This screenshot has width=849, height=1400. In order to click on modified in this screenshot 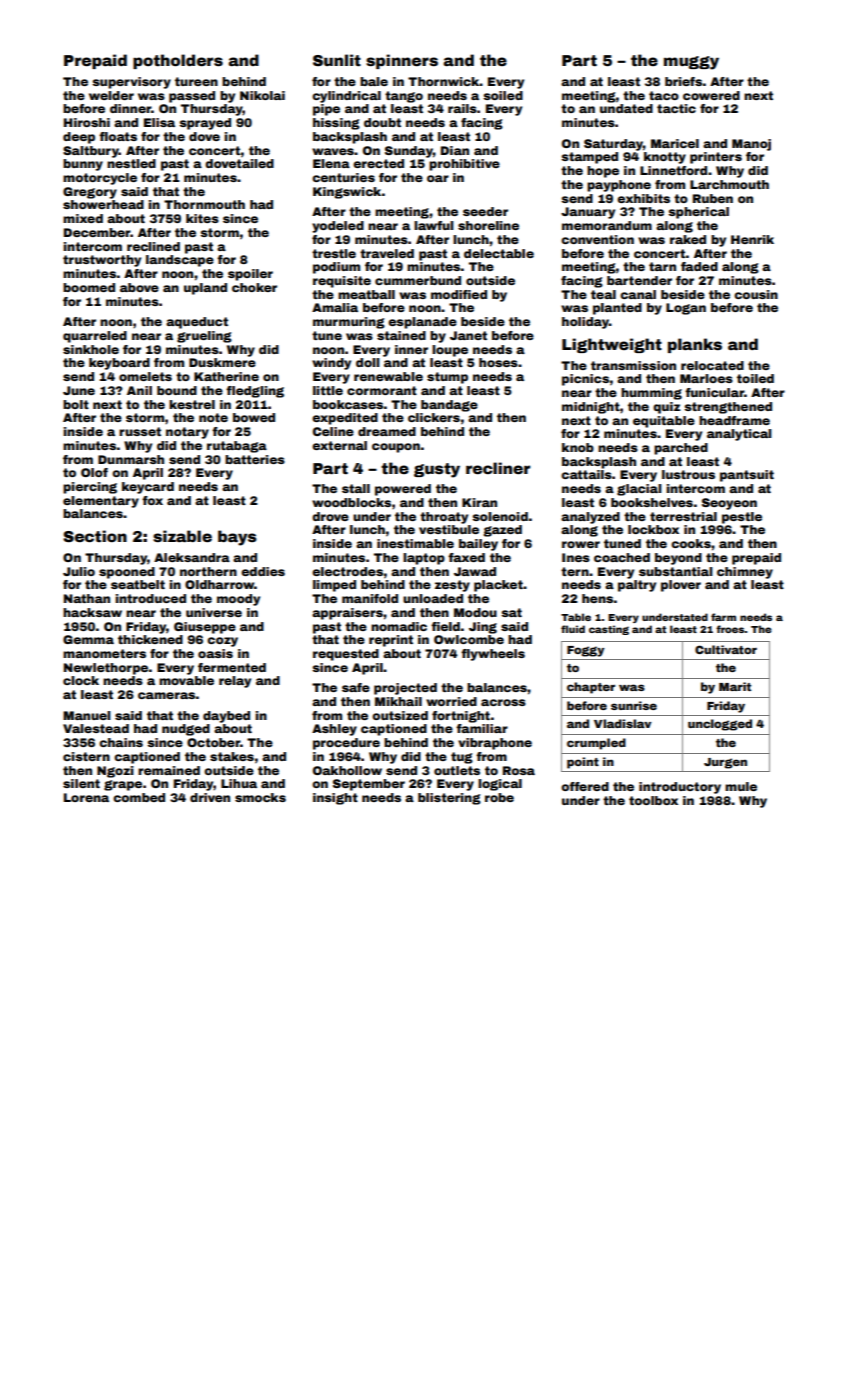, I will do `click(459, 294)`.
